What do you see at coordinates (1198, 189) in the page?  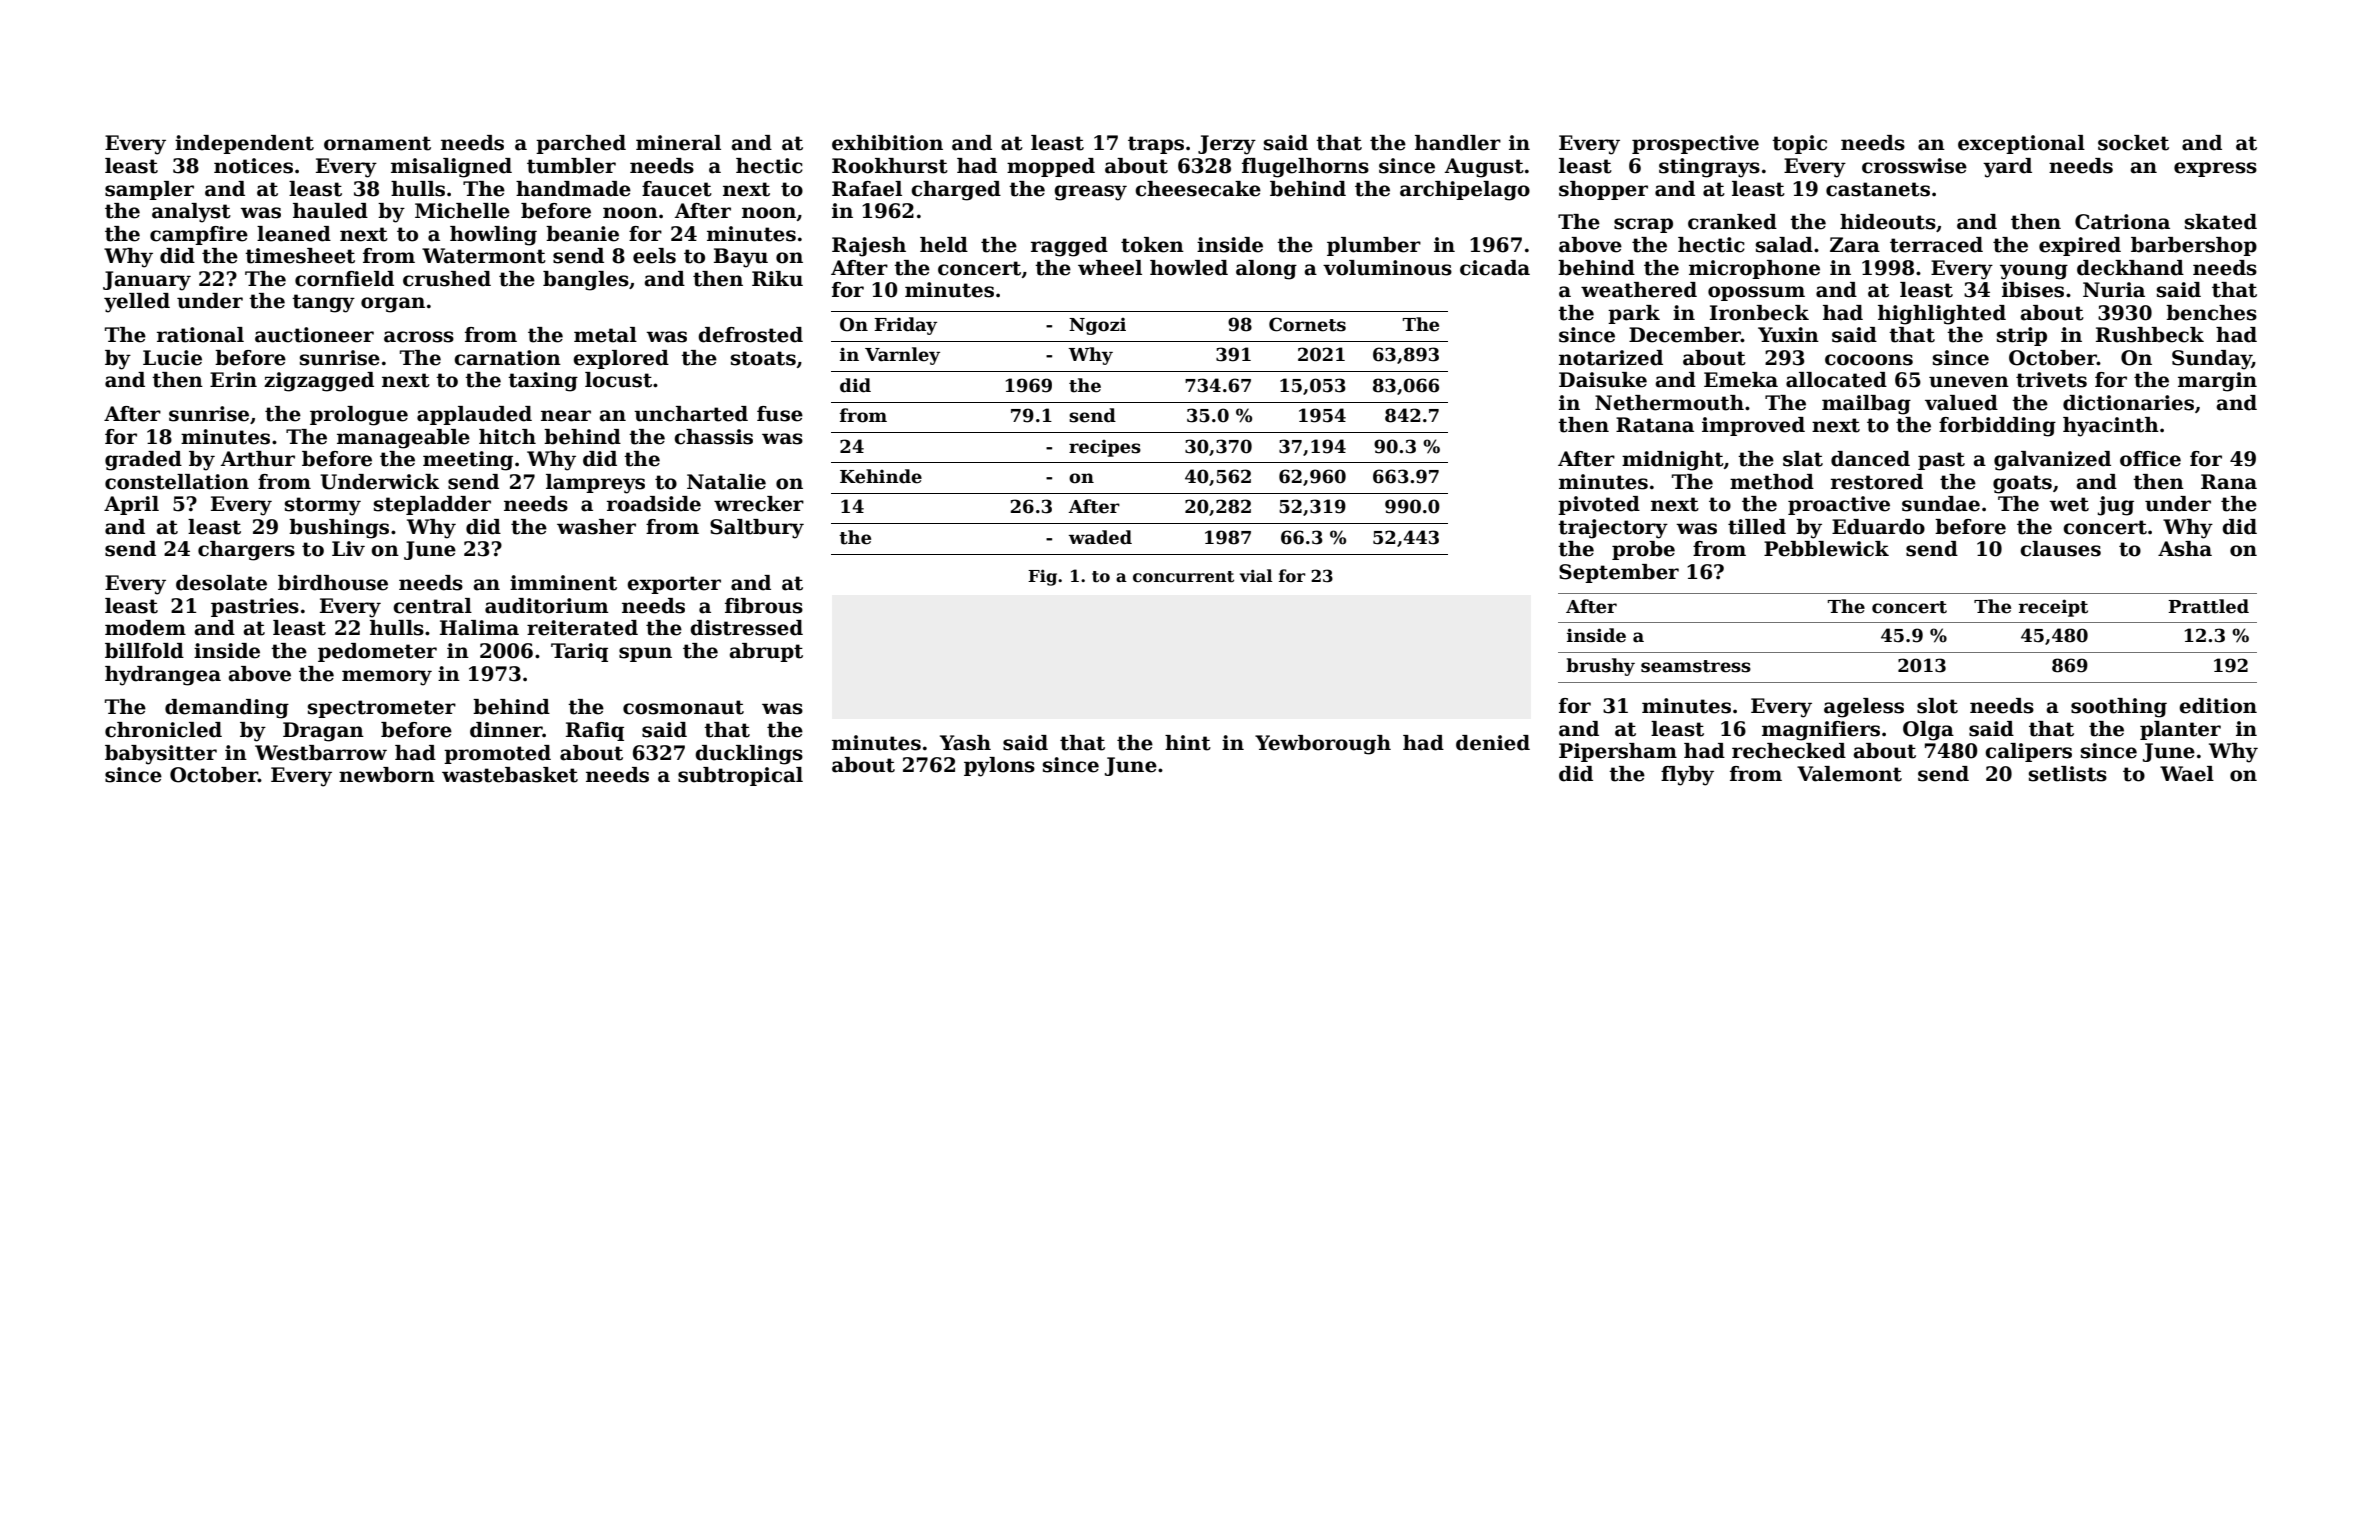 I see `cheesecake` at bounding box center [1198, 189].
